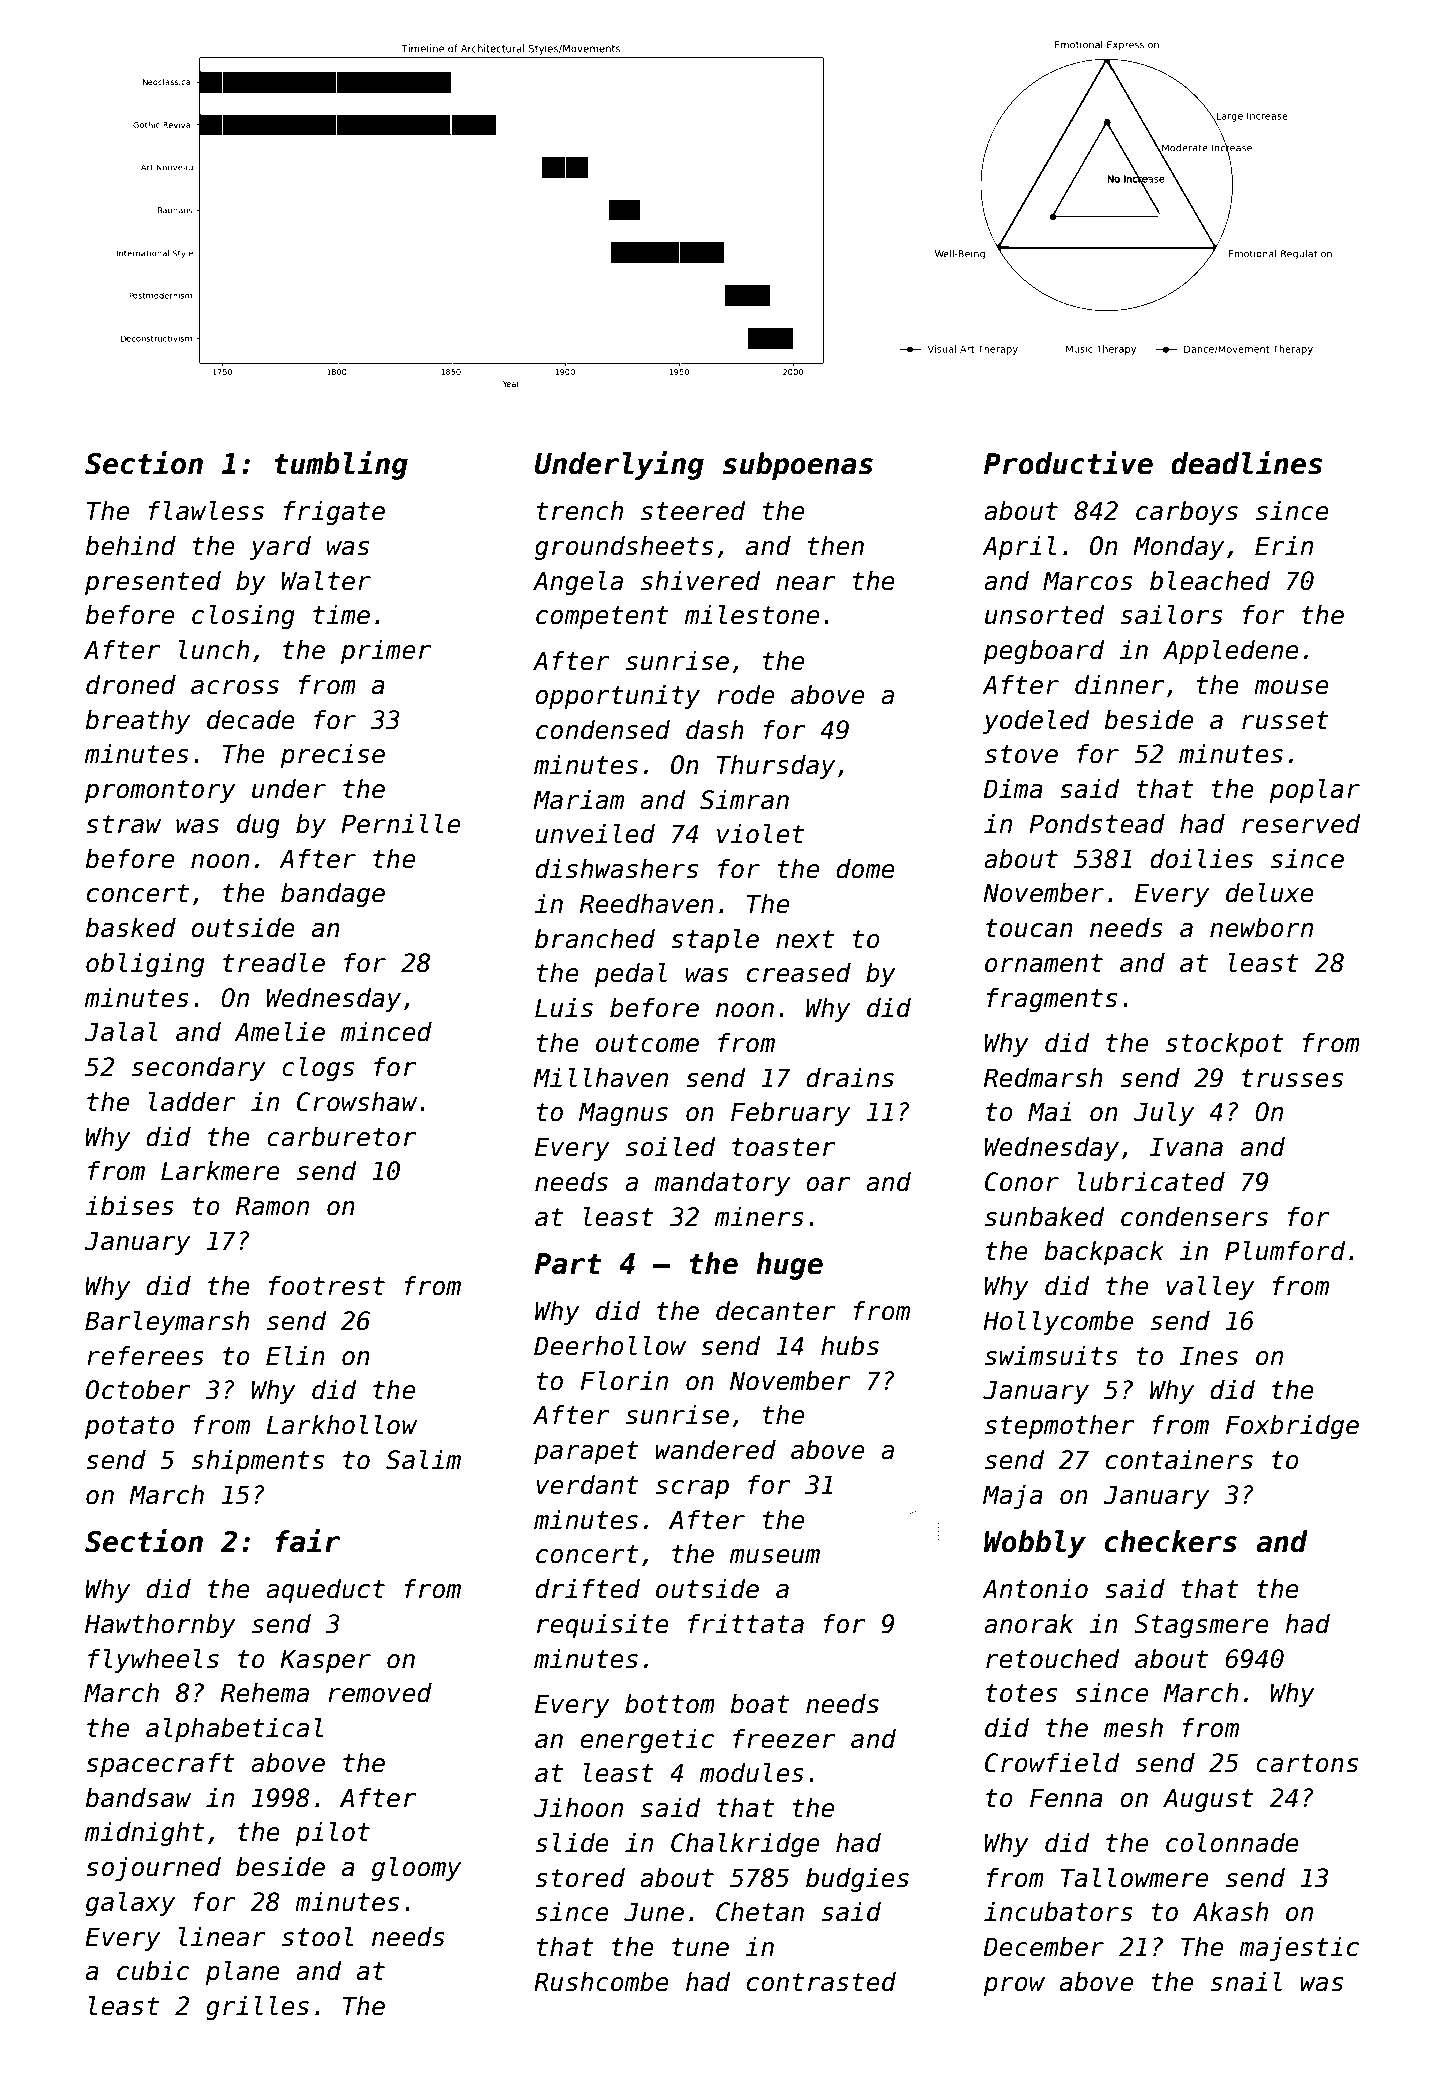 The height and width of the screenshot is (2100, 1450). I want to click on doilies, so click(1201, 859).
